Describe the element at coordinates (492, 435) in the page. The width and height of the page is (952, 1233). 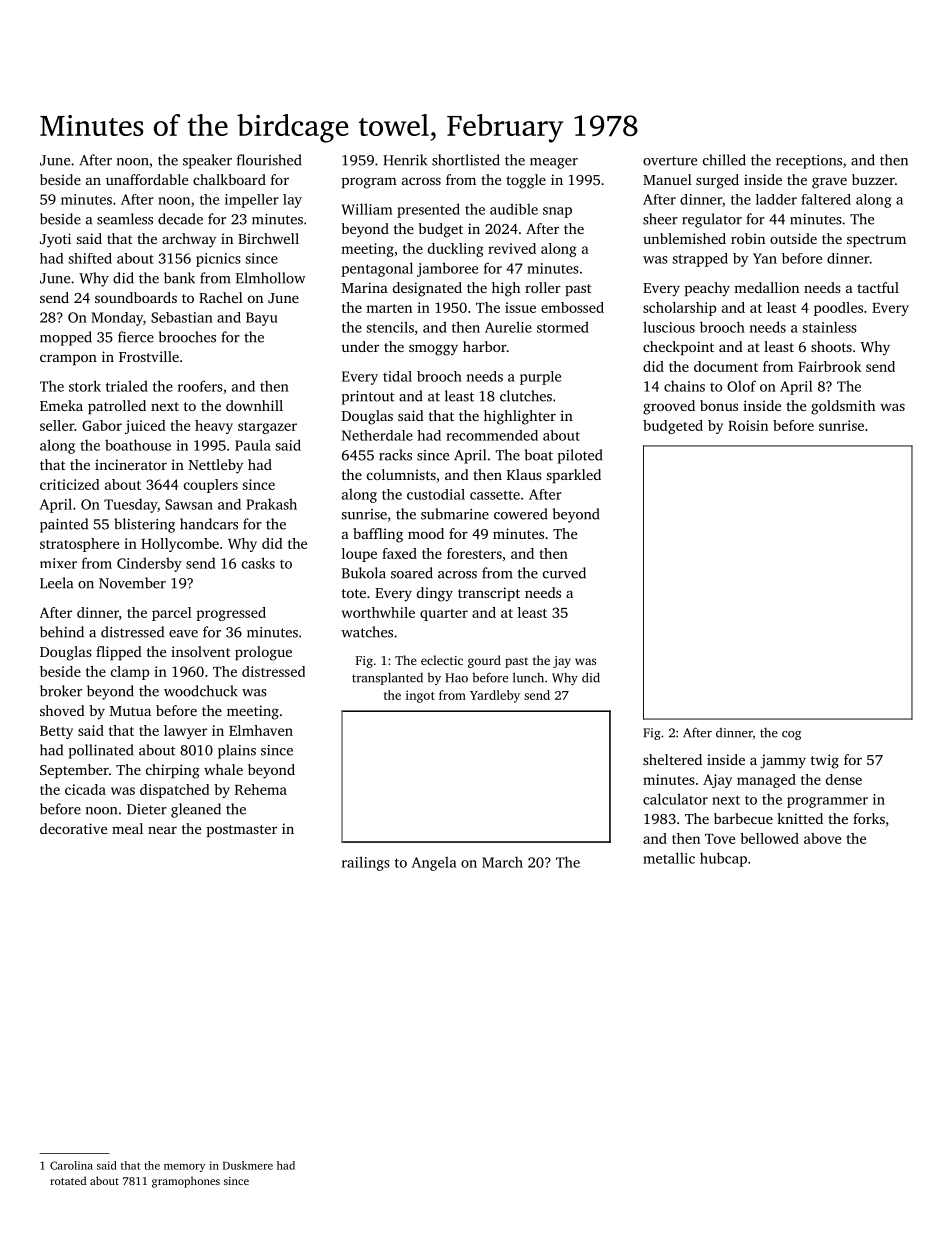
I see `recommended` at that location.
